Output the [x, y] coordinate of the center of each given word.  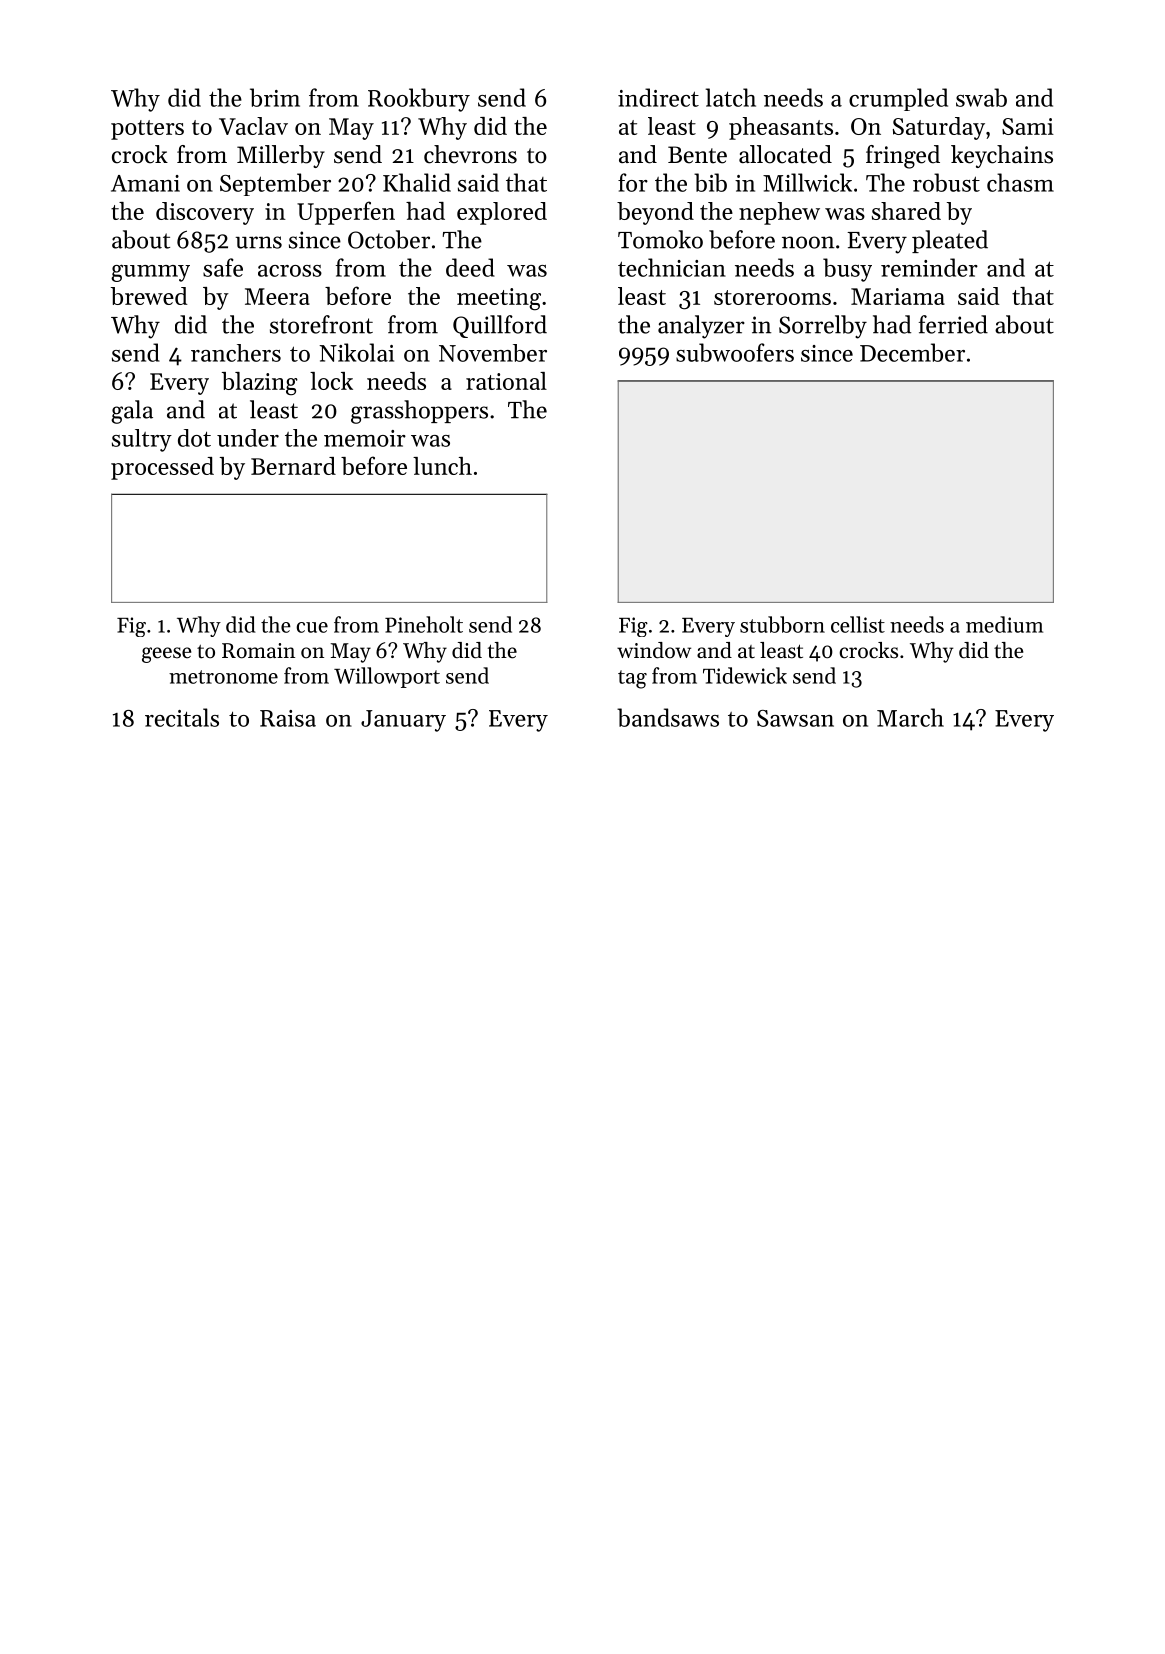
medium [1004, 624]
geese [166, 655]
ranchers [236, 353]
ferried [953, 324]
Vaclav [253, 126]
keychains [1002, 156]
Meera [277, 296]
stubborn [782, 624]
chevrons [470, 154]
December [912, 352]
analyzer [701, 327]
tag [632, 679]
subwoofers [735, 352]
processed [162, 468]
